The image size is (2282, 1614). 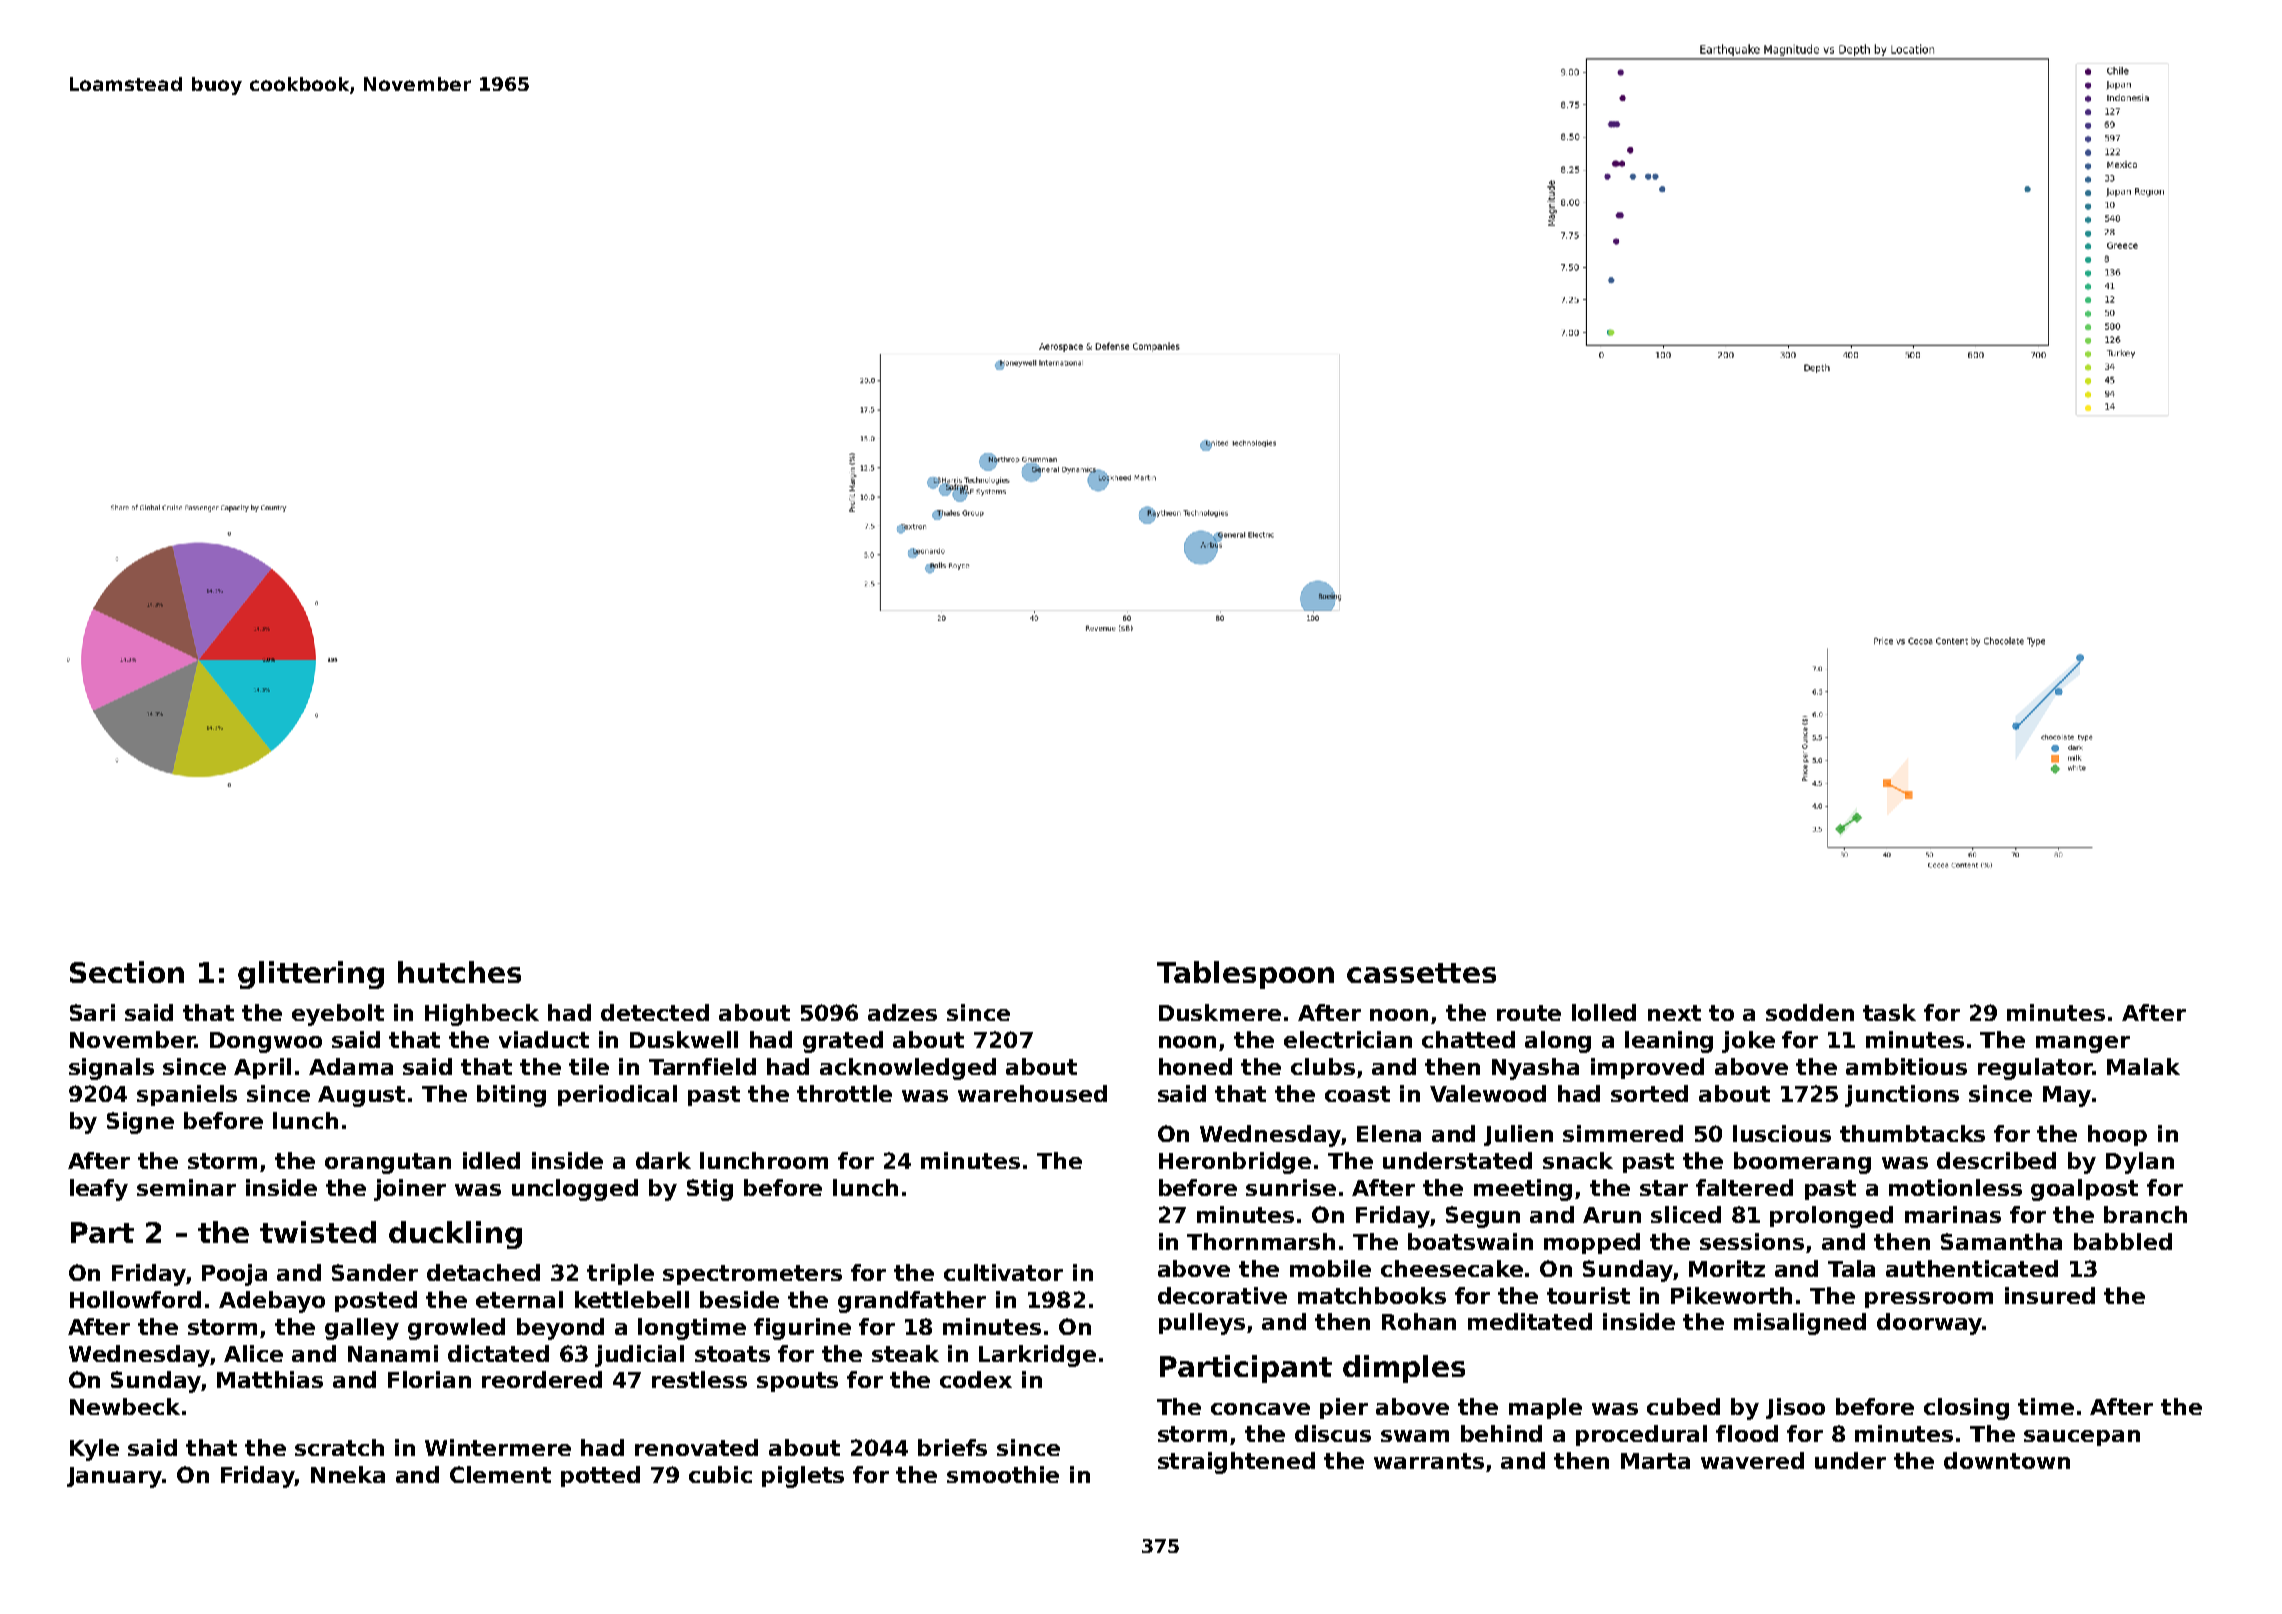 What do you see at coordinates (2007, 1460) in the image?
I see `downtown` at bounding box center [2007, 1460].
